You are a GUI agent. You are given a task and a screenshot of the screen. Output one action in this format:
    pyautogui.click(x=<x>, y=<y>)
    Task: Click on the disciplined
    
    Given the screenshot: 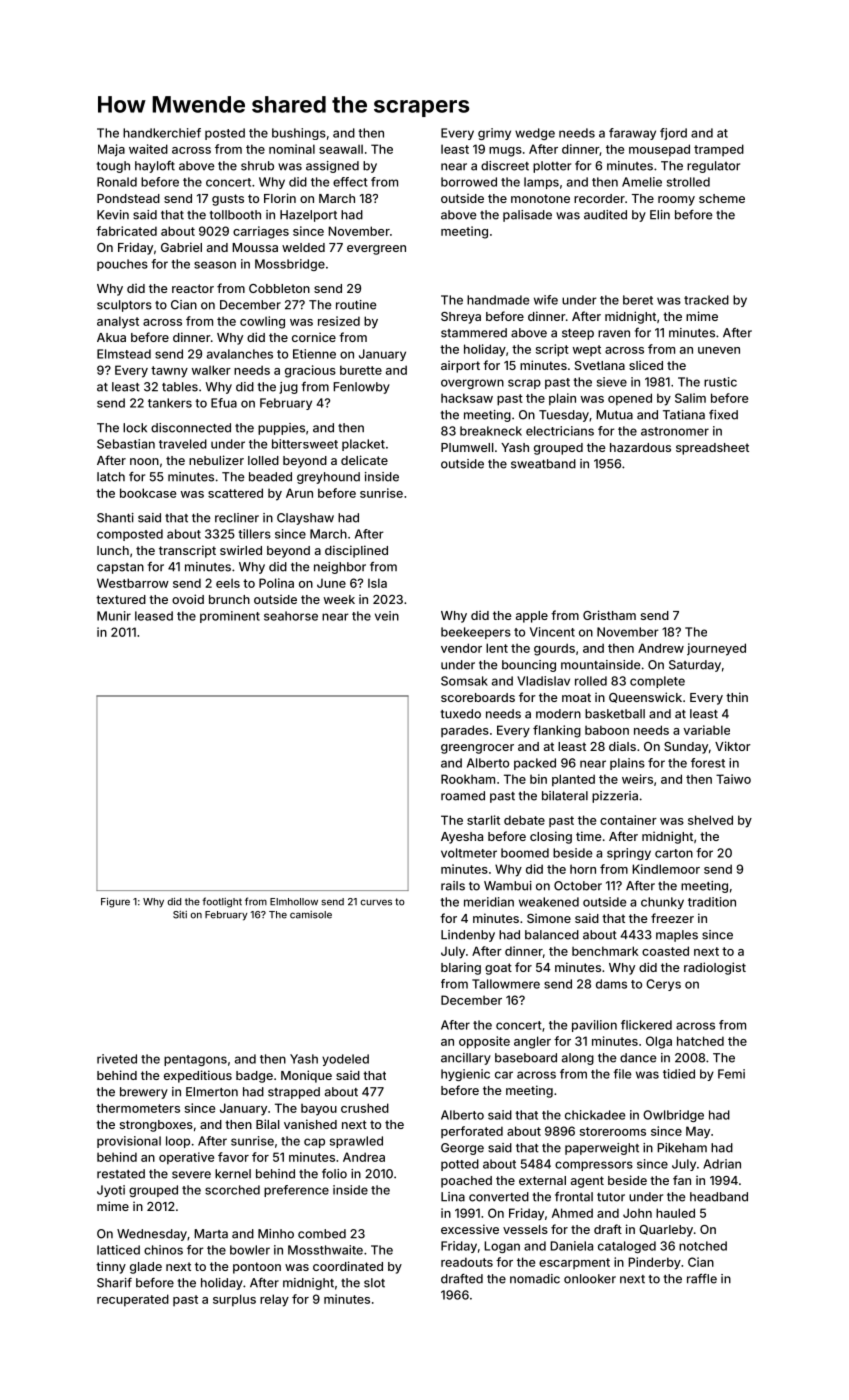 What is the action you would take?
    pyautogui.click(x=356, y=551)
